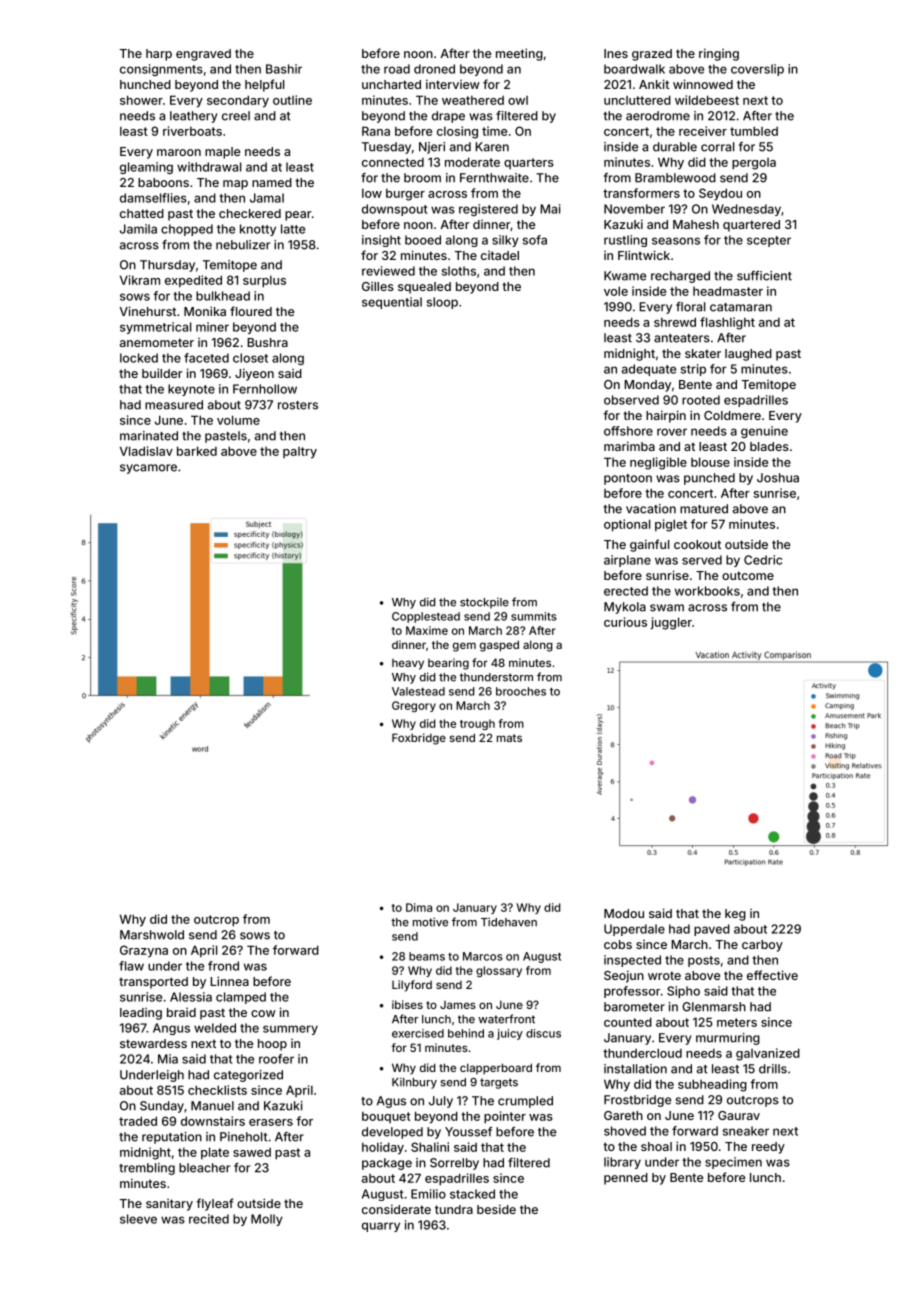 This screenshot has width=924, height=1308. Describe the element at coordinates (419, 907) in the screenshot. I see `Dima` at that location.
